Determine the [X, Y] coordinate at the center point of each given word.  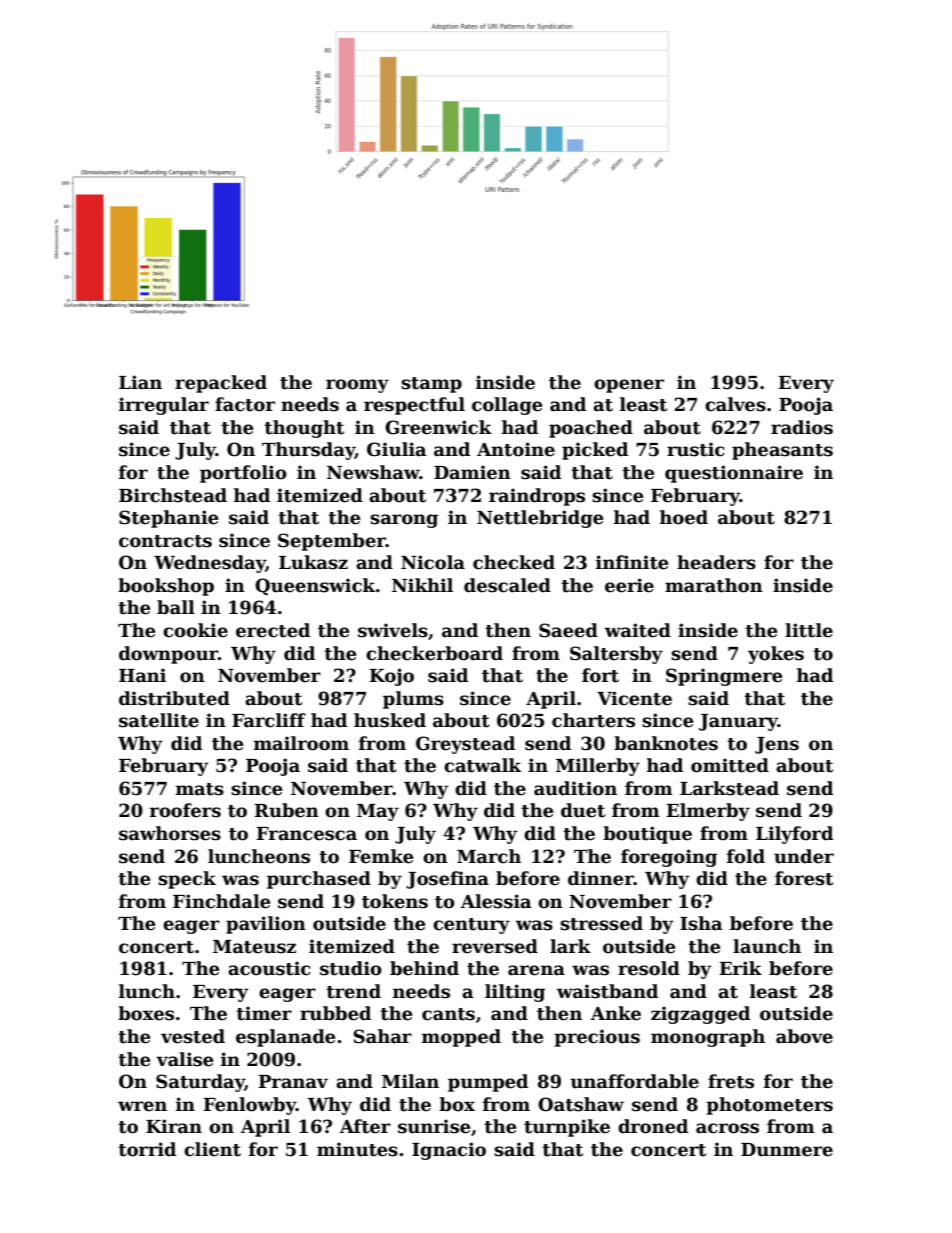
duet [583, 810]
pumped [488, 1083]
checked [514, 562]
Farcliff [269, 720]
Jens [777, 745]
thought [304, 429]
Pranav [293, 1082]
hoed [684, 517]
